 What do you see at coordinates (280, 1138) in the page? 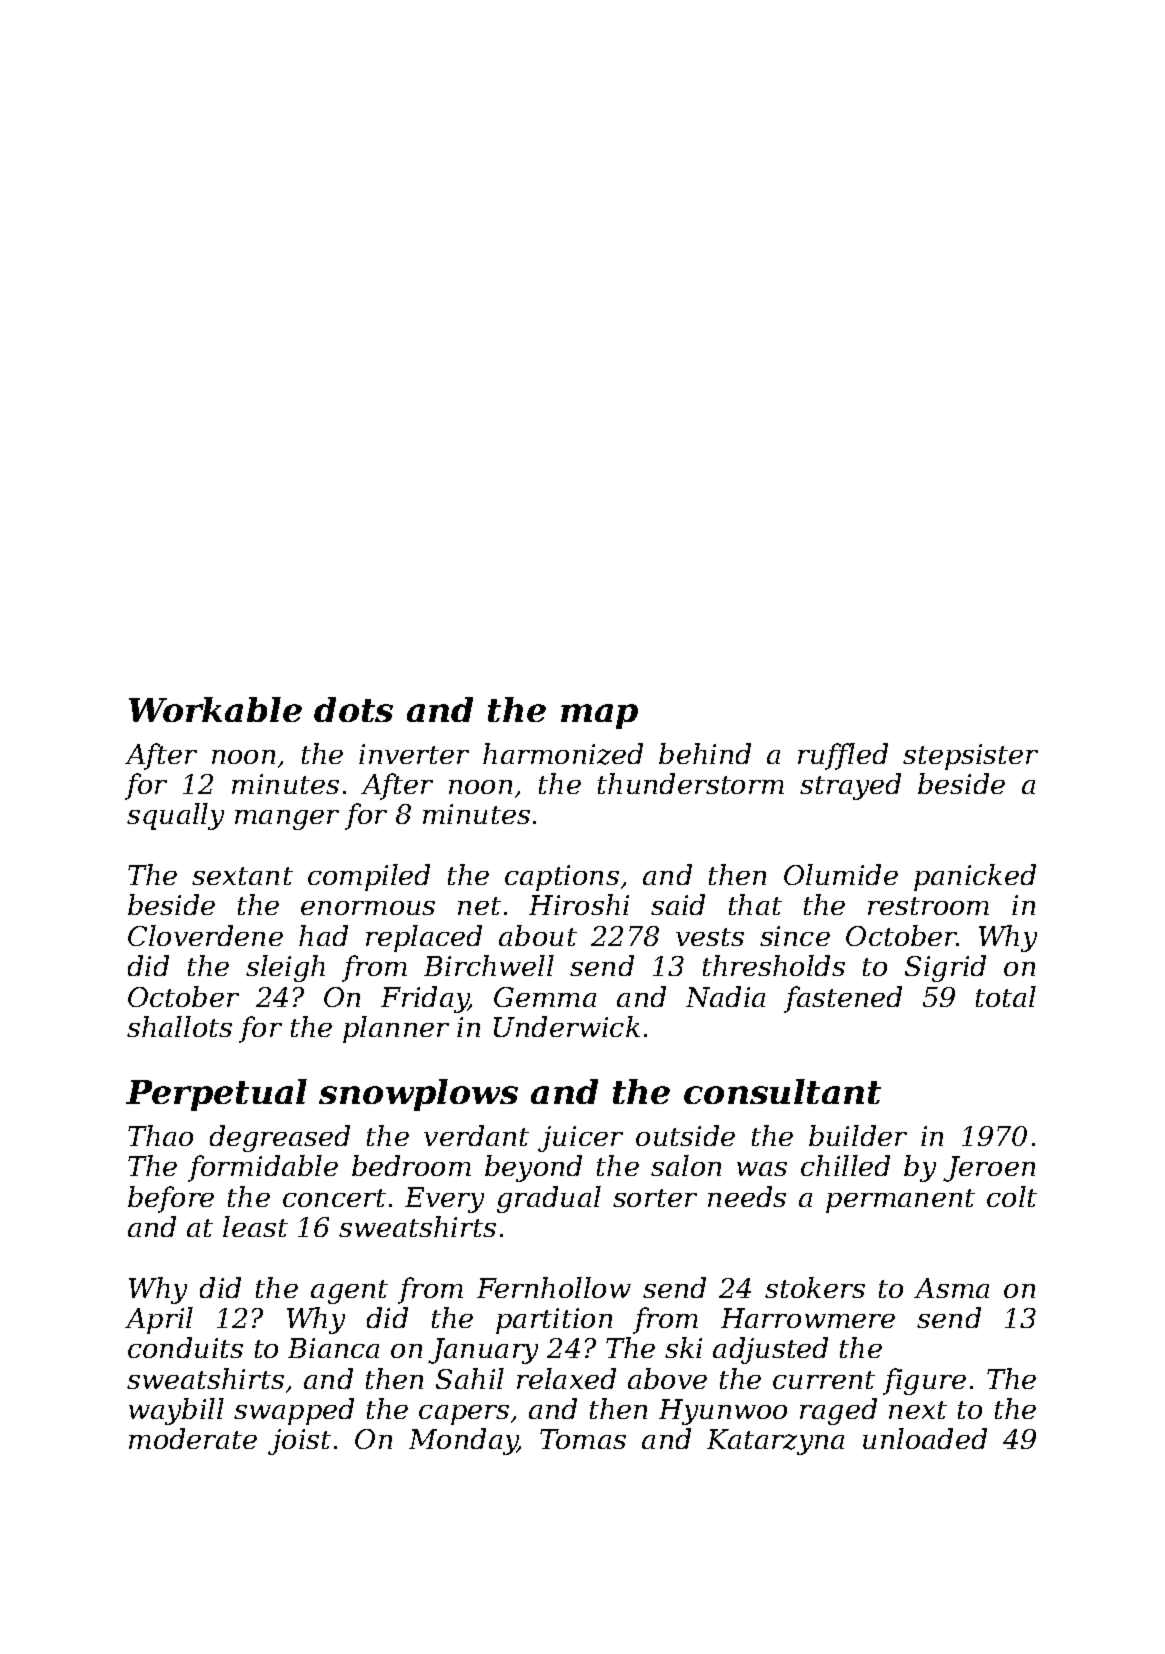
I see `degreased` at bounding box center [280, 1138].
